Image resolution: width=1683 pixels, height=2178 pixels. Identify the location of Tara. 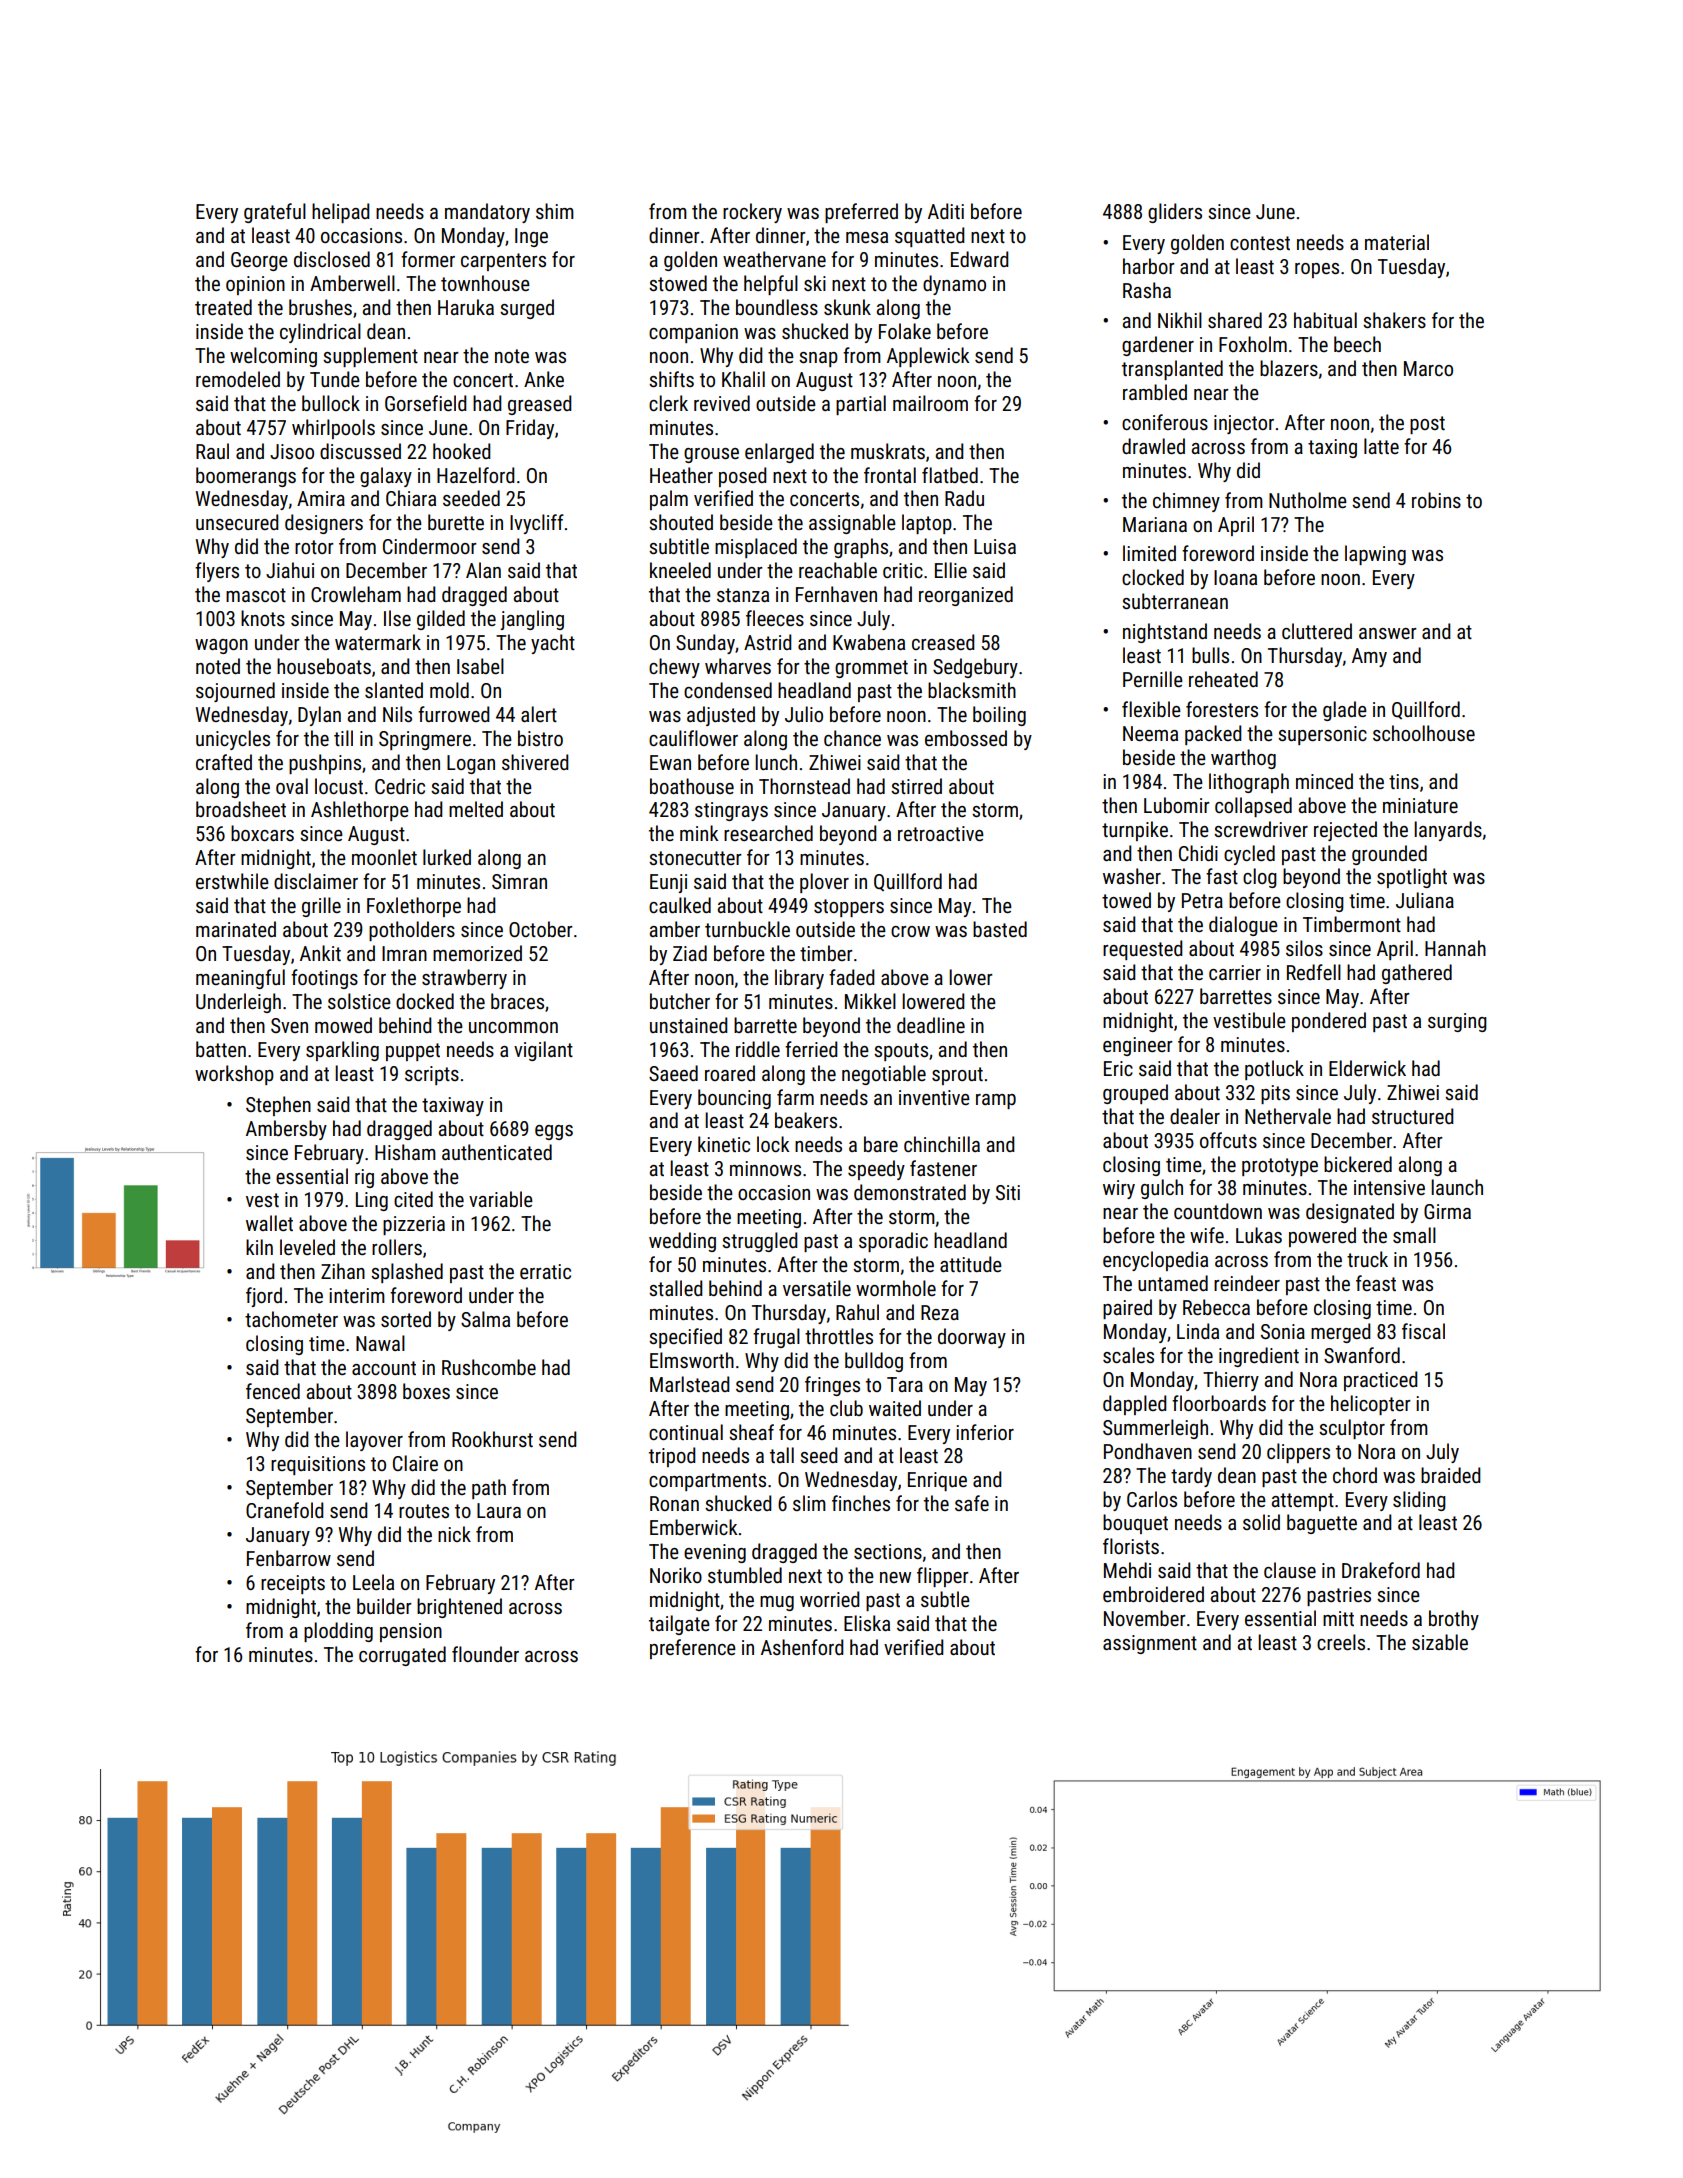
(905, 1384).
